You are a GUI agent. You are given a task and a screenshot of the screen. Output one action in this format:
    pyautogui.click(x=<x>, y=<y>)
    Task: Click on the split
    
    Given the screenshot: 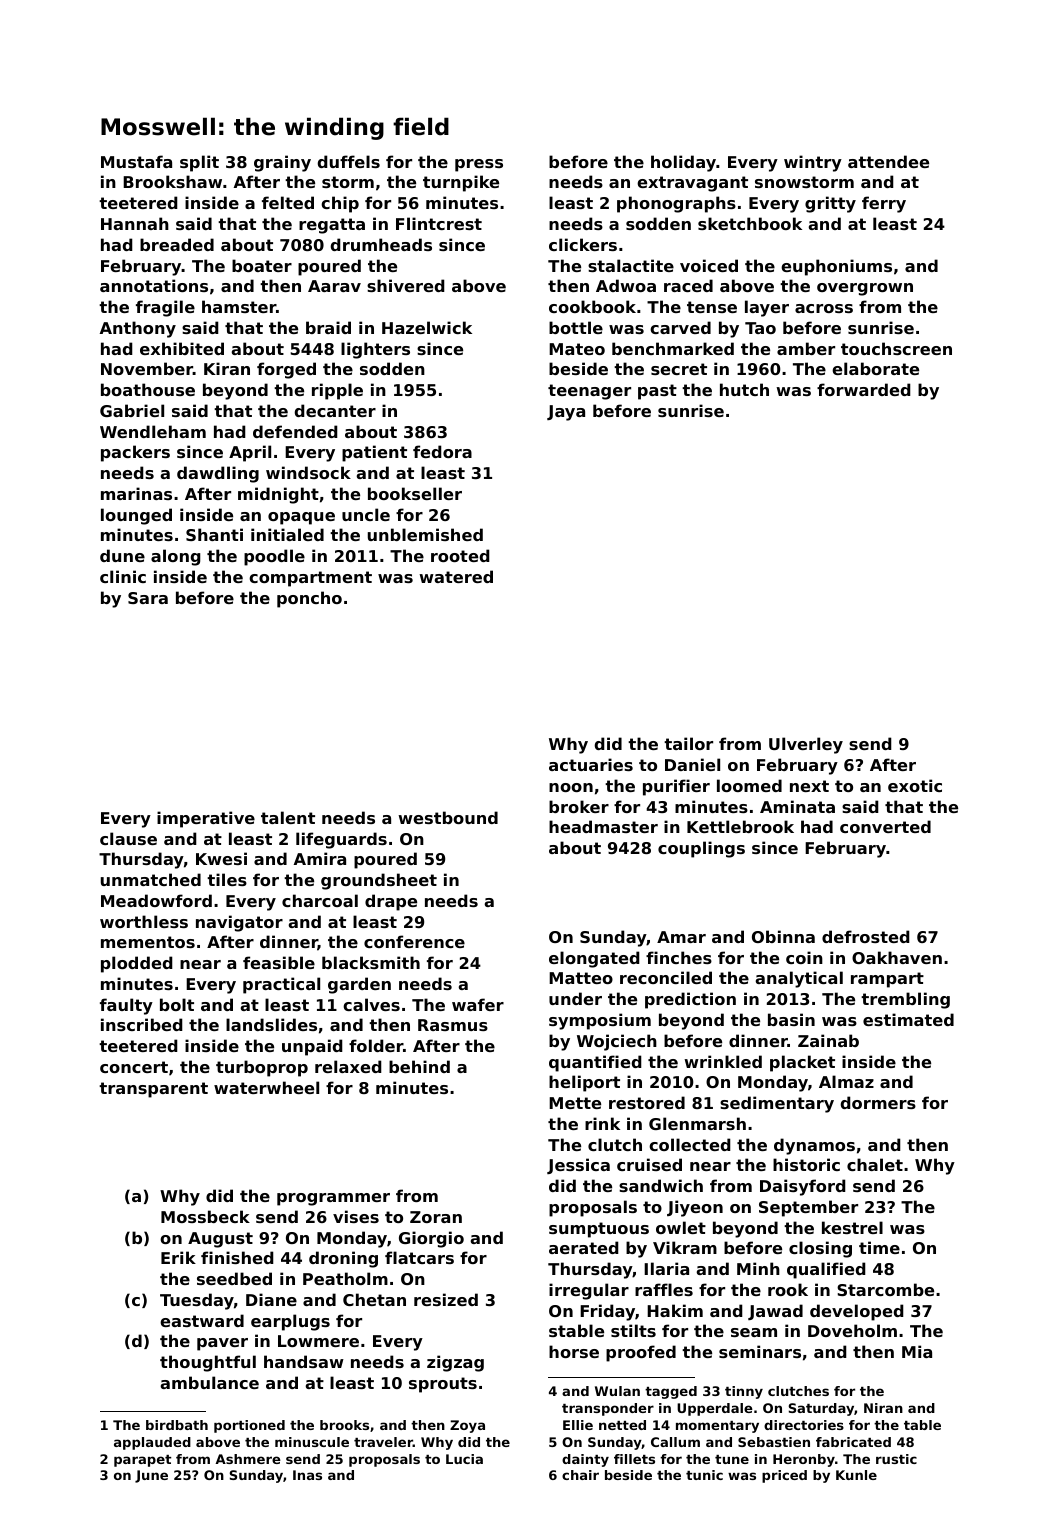 What is the action you would take?
    pyautogui.click(x=199, y=163)
